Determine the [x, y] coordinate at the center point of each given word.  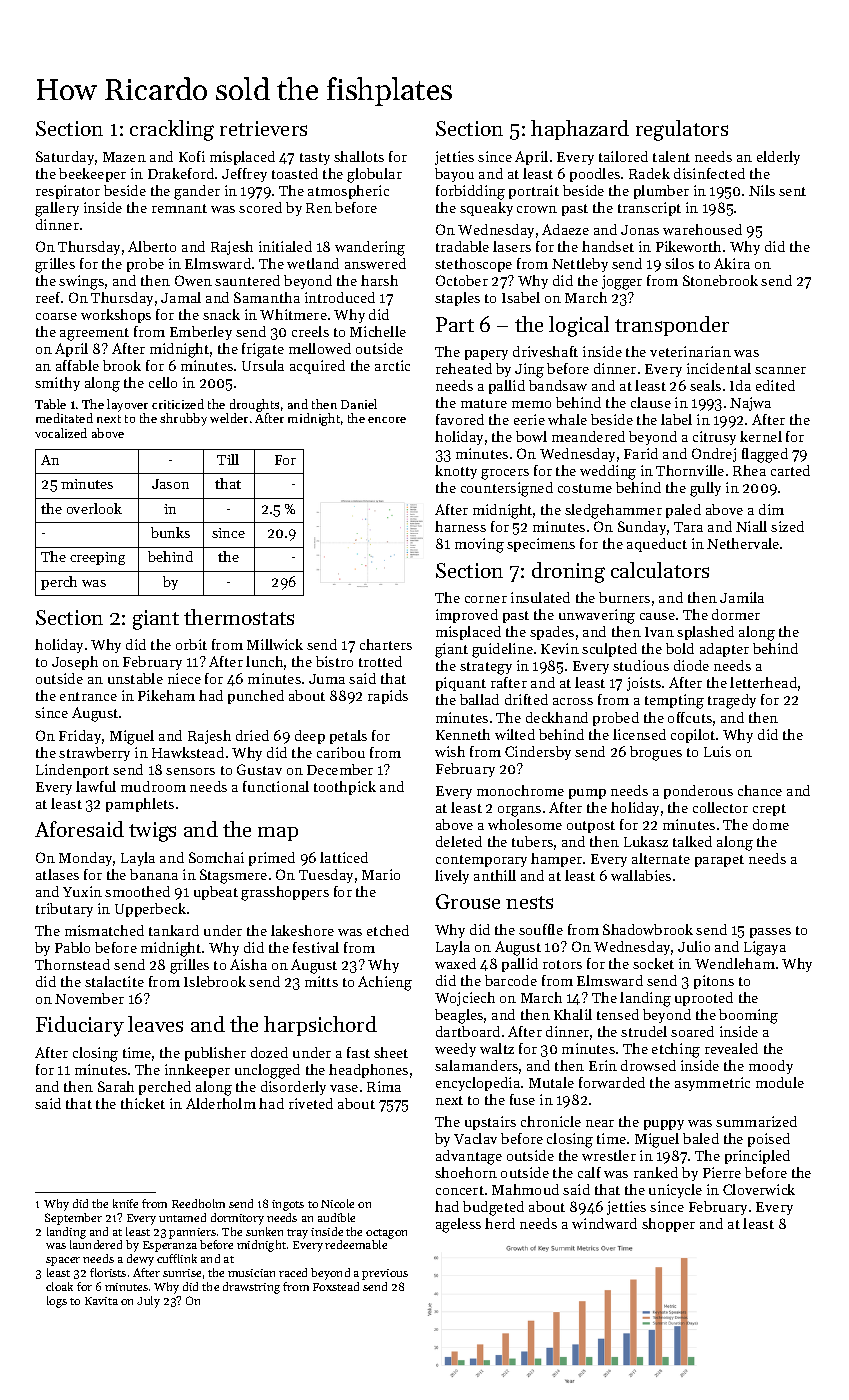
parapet [719, 861]
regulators [682, 130]
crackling [172, 130]
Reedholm [198, 1203]
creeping [97, 558]
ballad [479, 699]
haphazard [580, 130]
